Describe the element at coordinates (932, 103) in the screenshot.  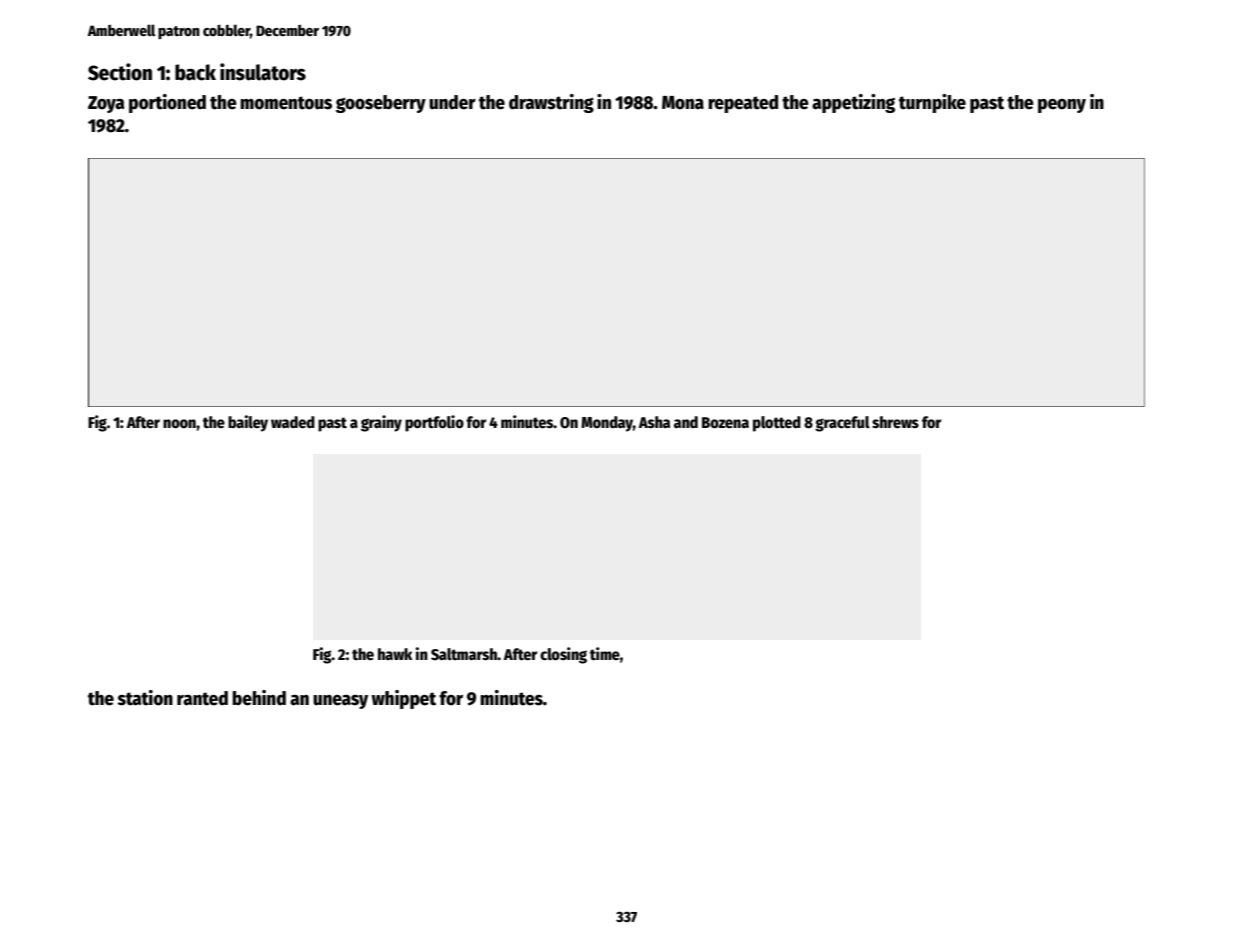
I see `turnpike` at that location.
